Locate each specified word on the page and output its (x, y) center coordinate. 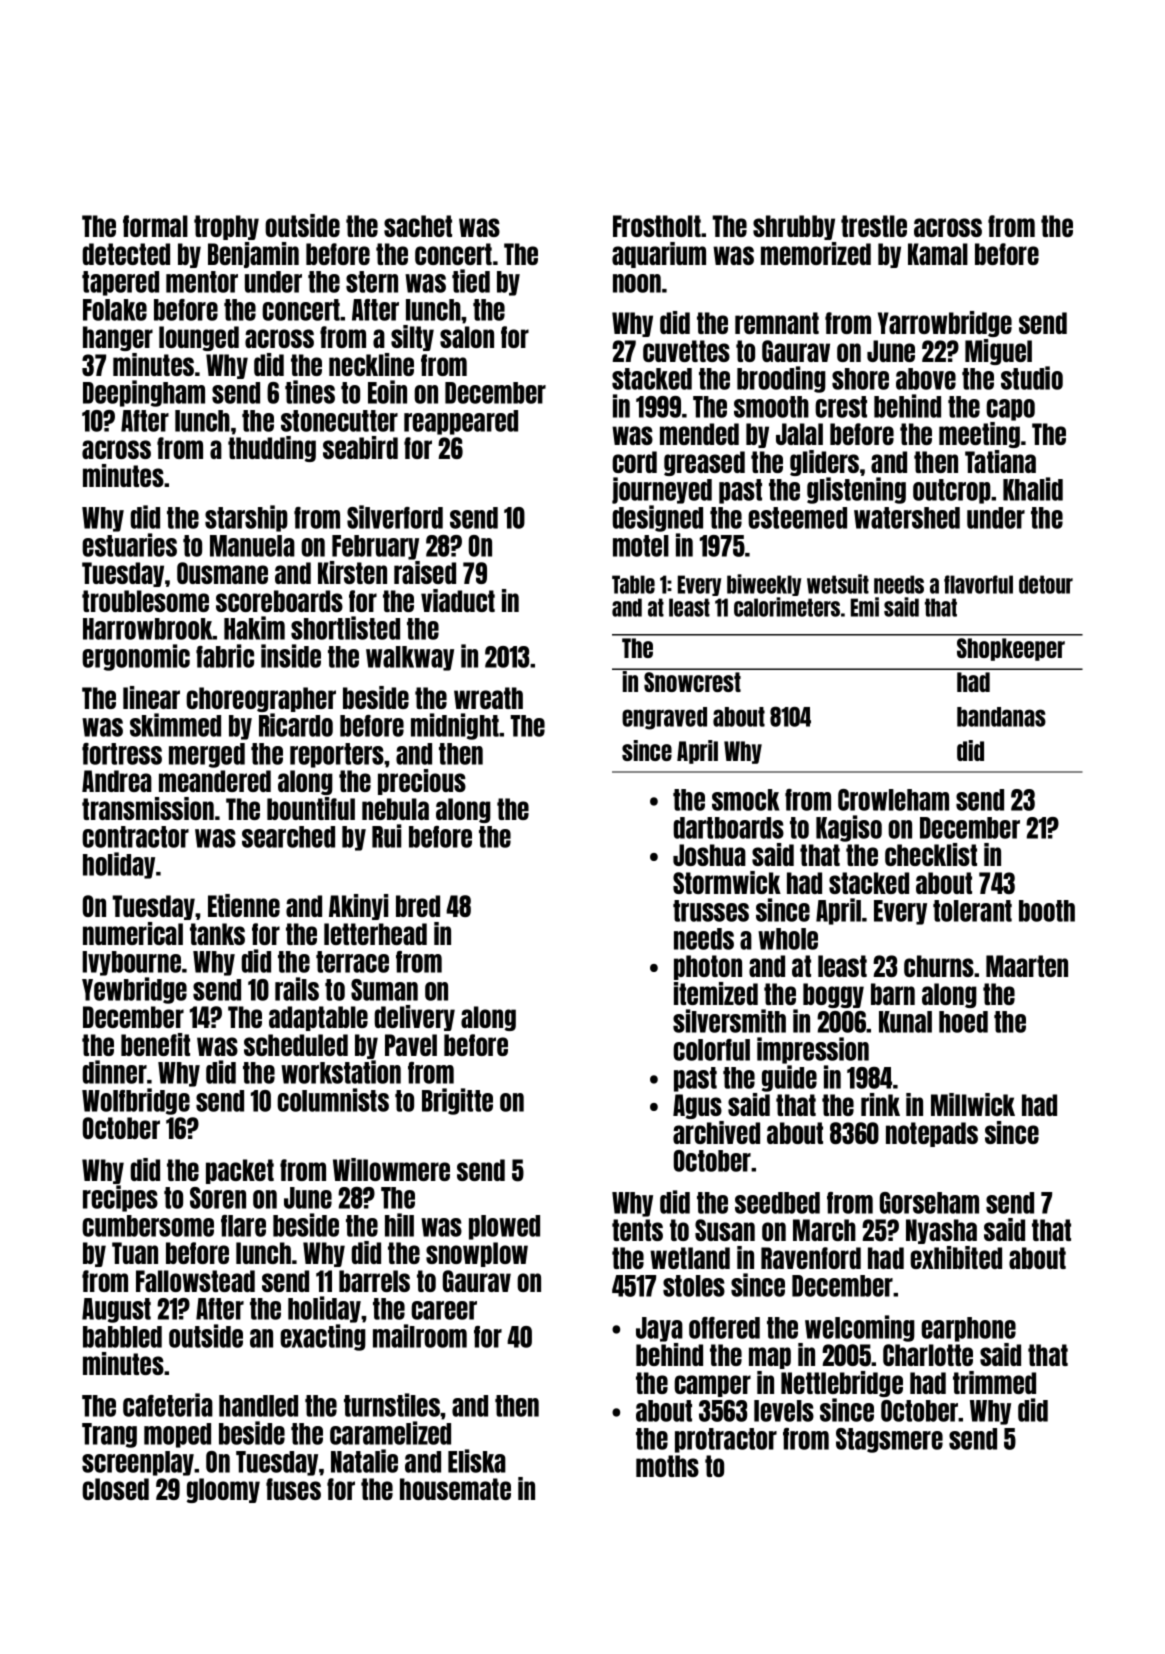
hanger (118, 338)
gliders (824, 463)
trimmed (994, 1382)
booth (1047, 911)
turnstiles (392, 1405)
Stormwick (727, 882)
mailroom (420, 1336)
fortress (122, 754)
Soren (218, 1198)
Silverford (395, 517)
